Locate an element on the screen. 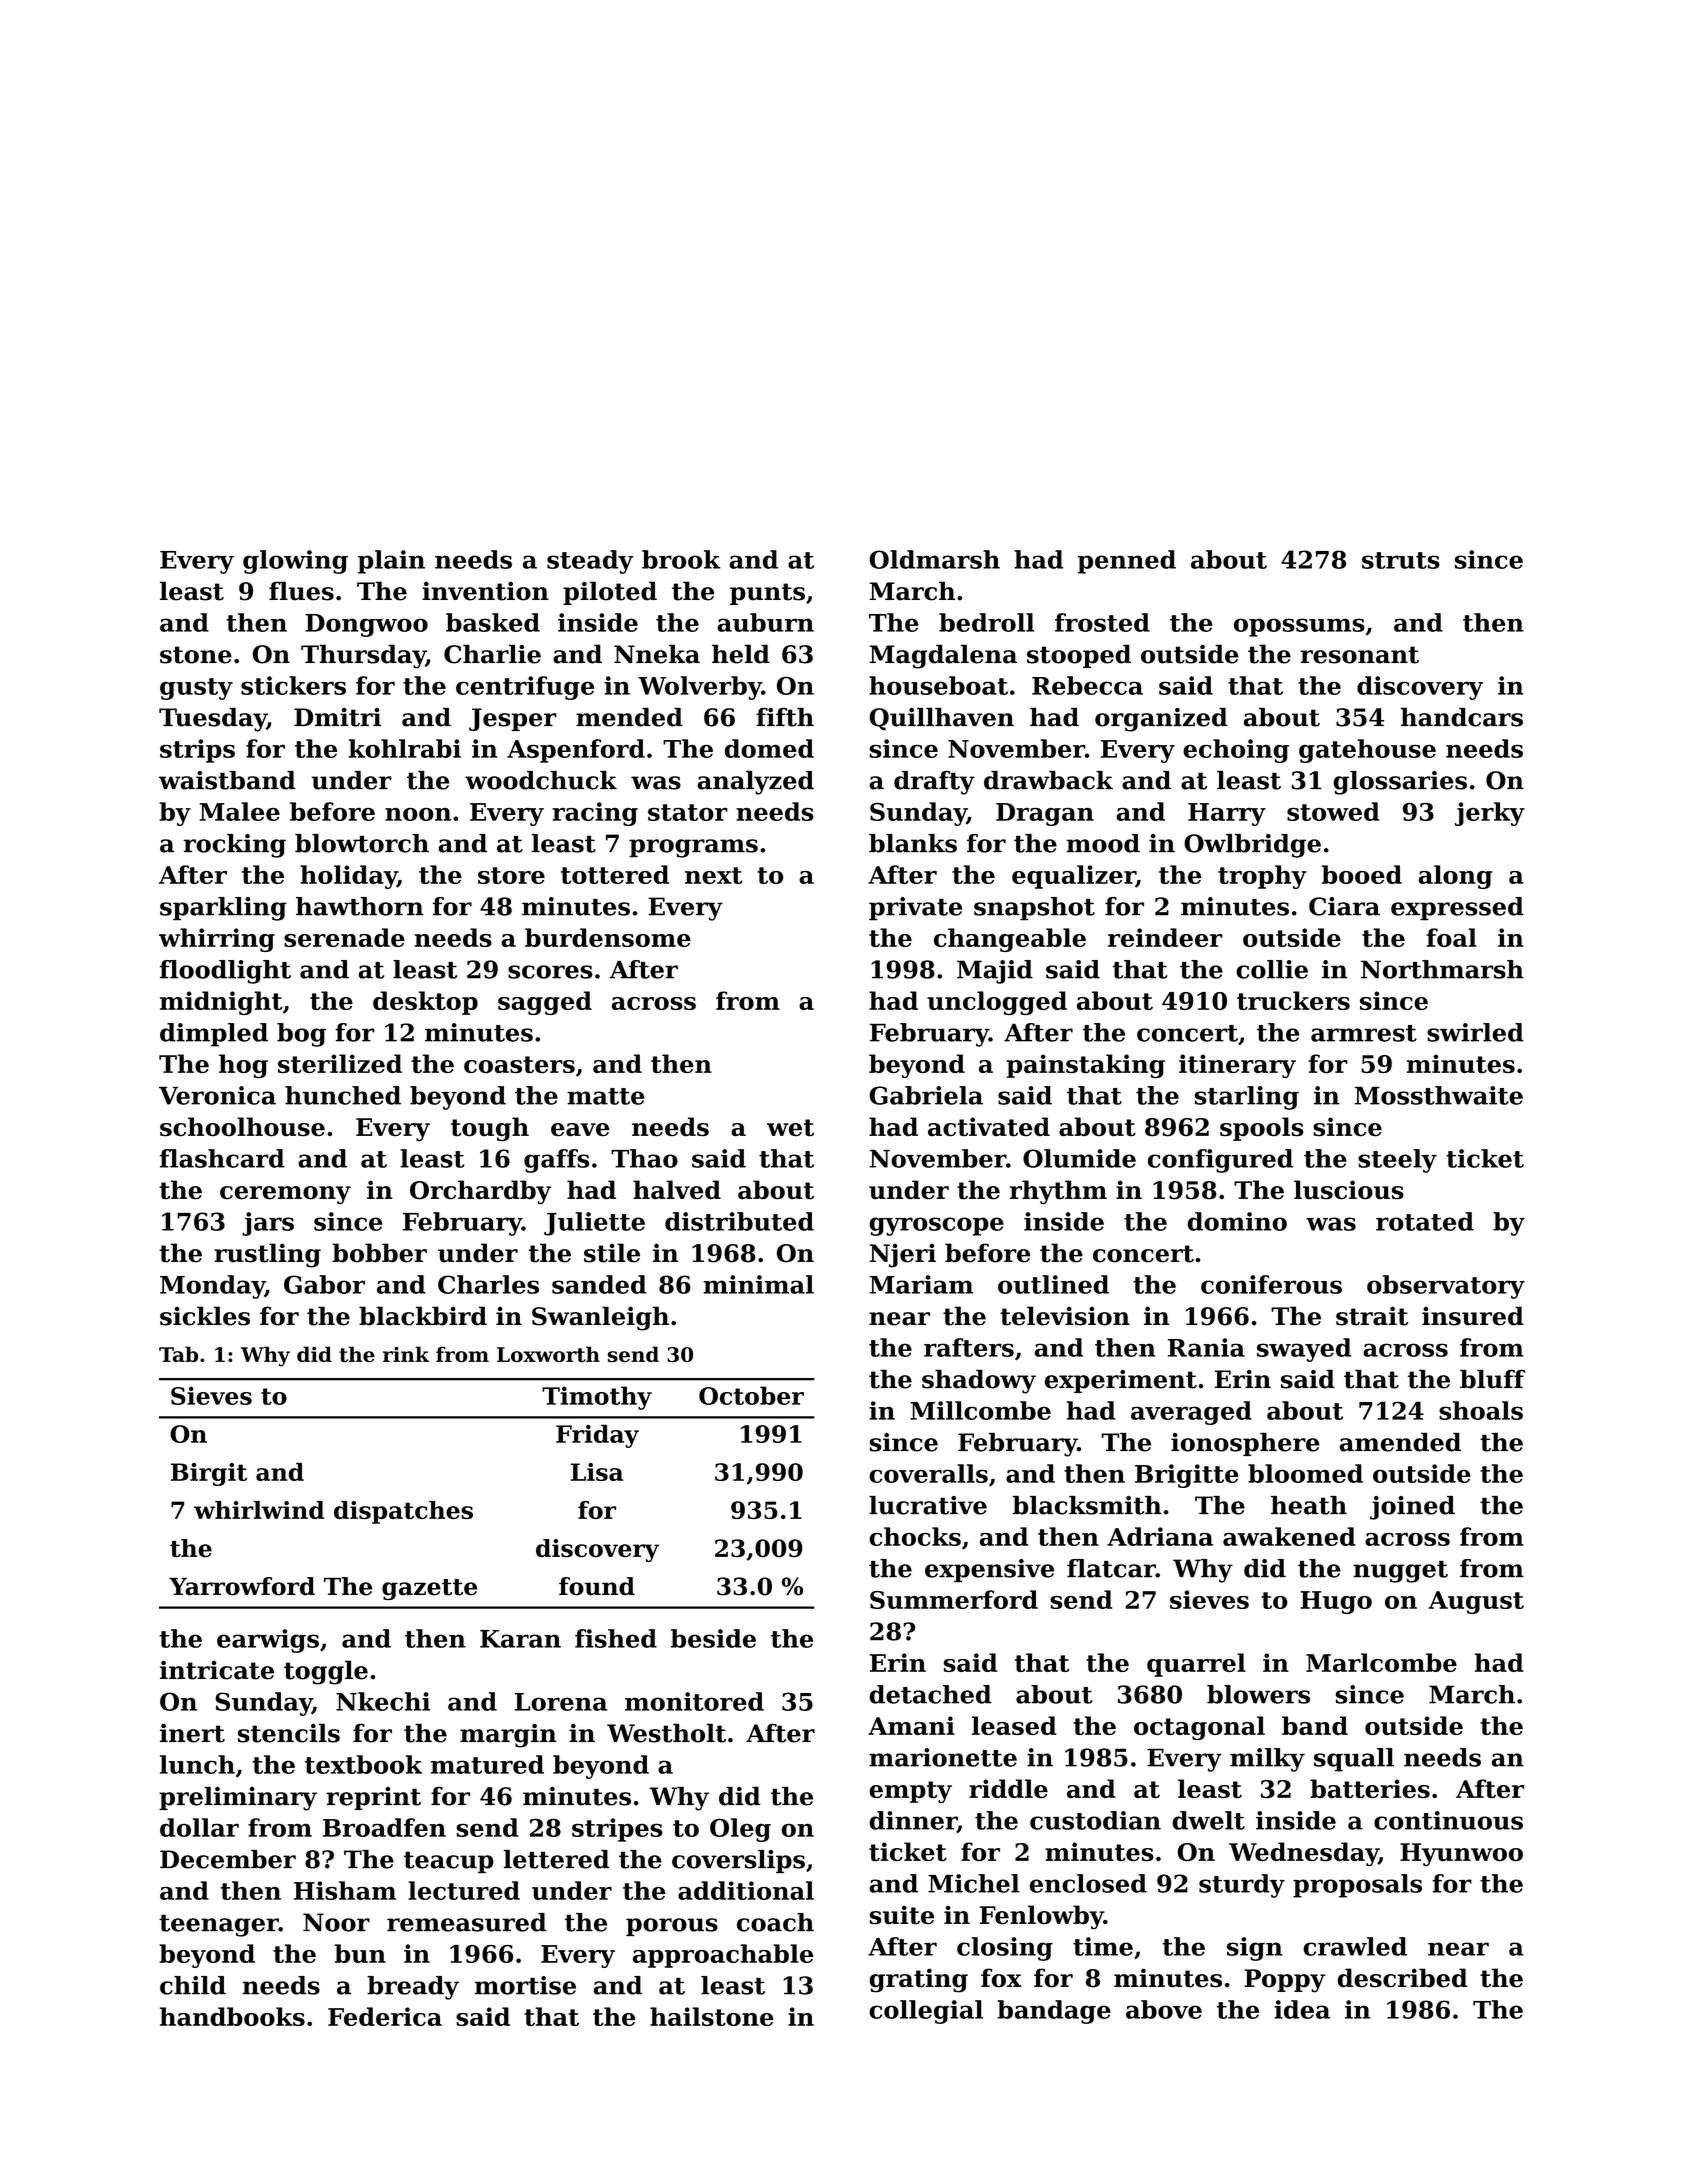 Image resolution: width=1683 pixels, height=2178 pixels. textbook is located at coordinates (363, 1764).
